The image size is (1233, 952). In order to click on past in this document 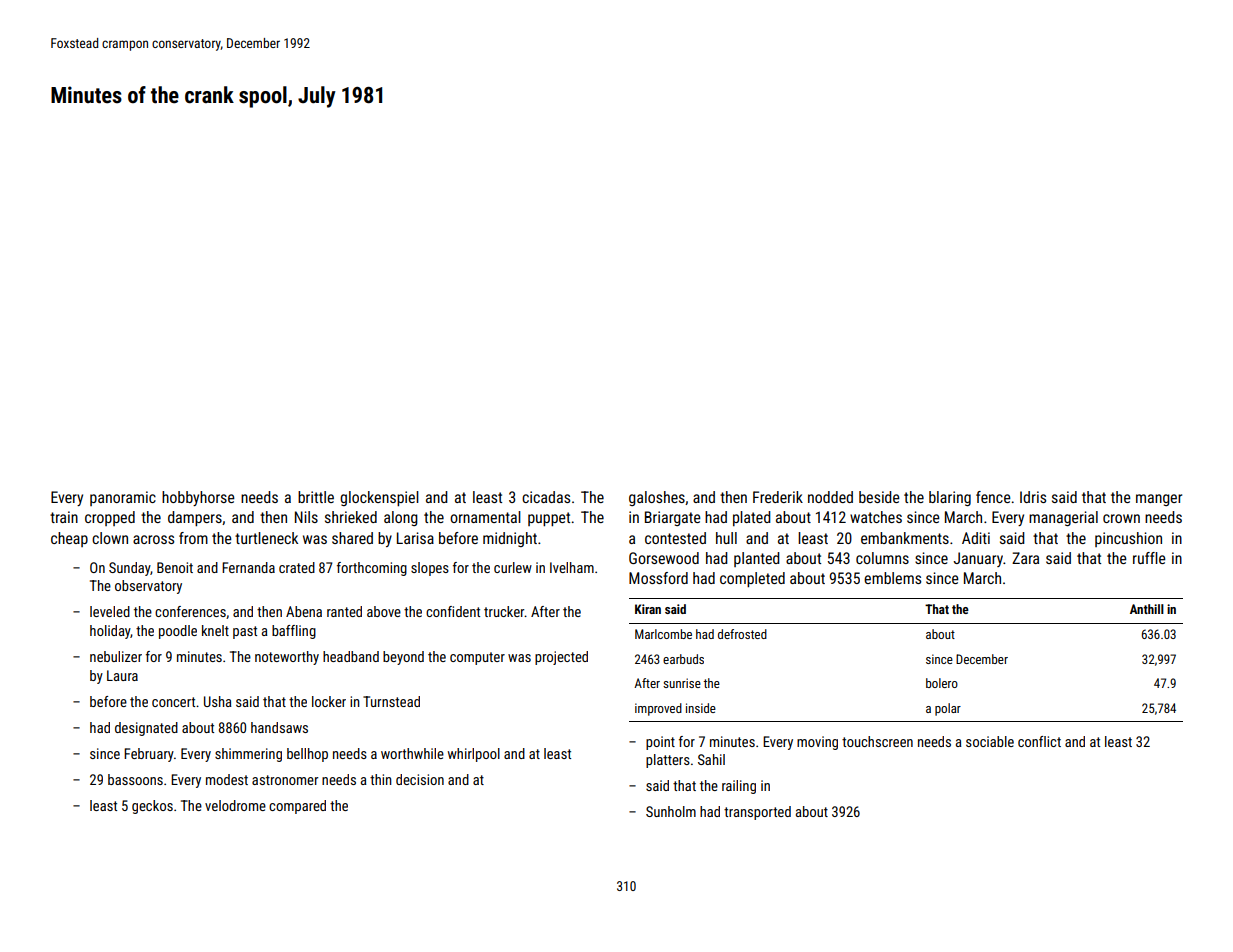, I will do `click(245, 632)`.
